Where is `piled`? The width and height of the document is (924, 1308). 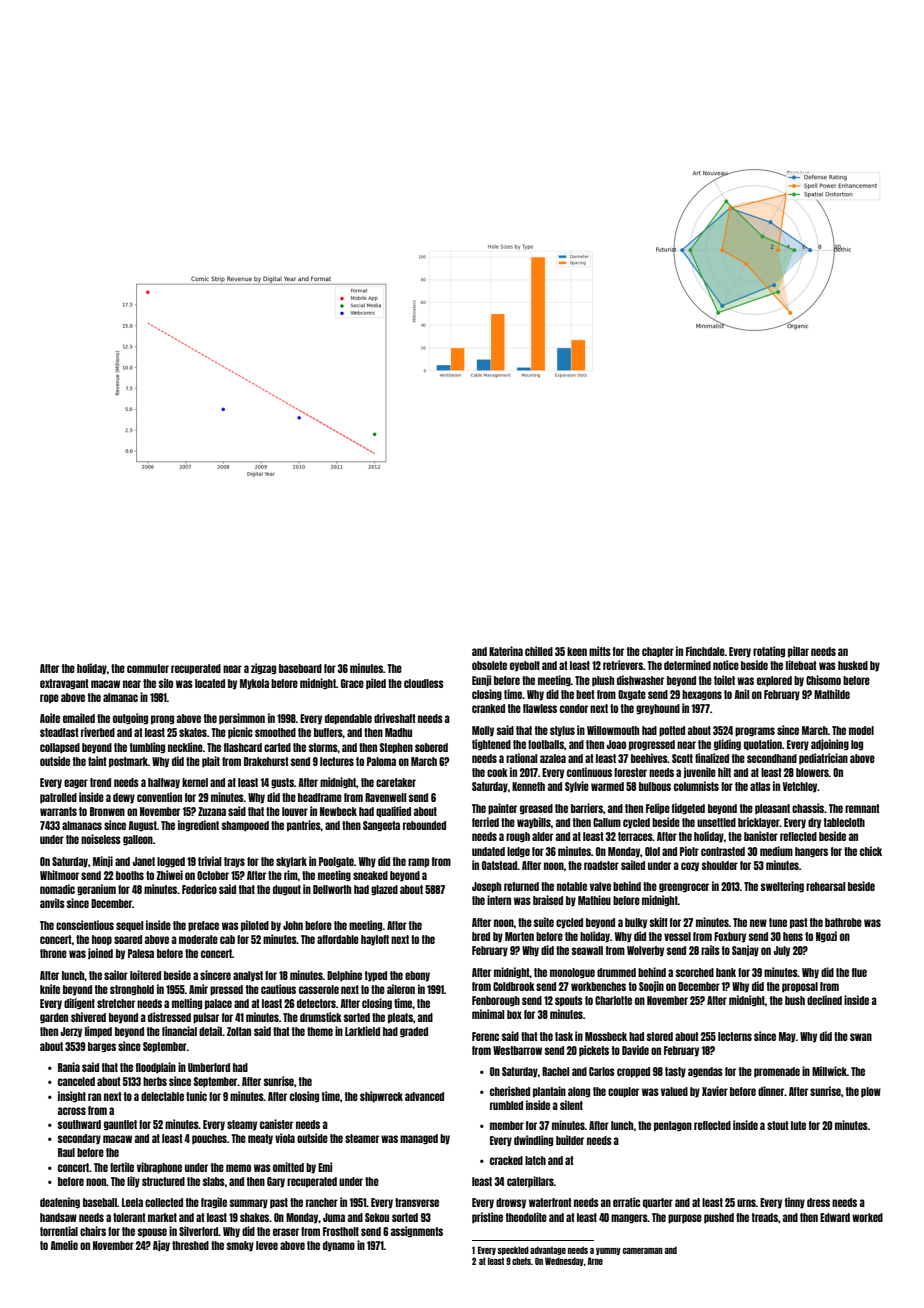
piled is located at coordinates (376, 684).
